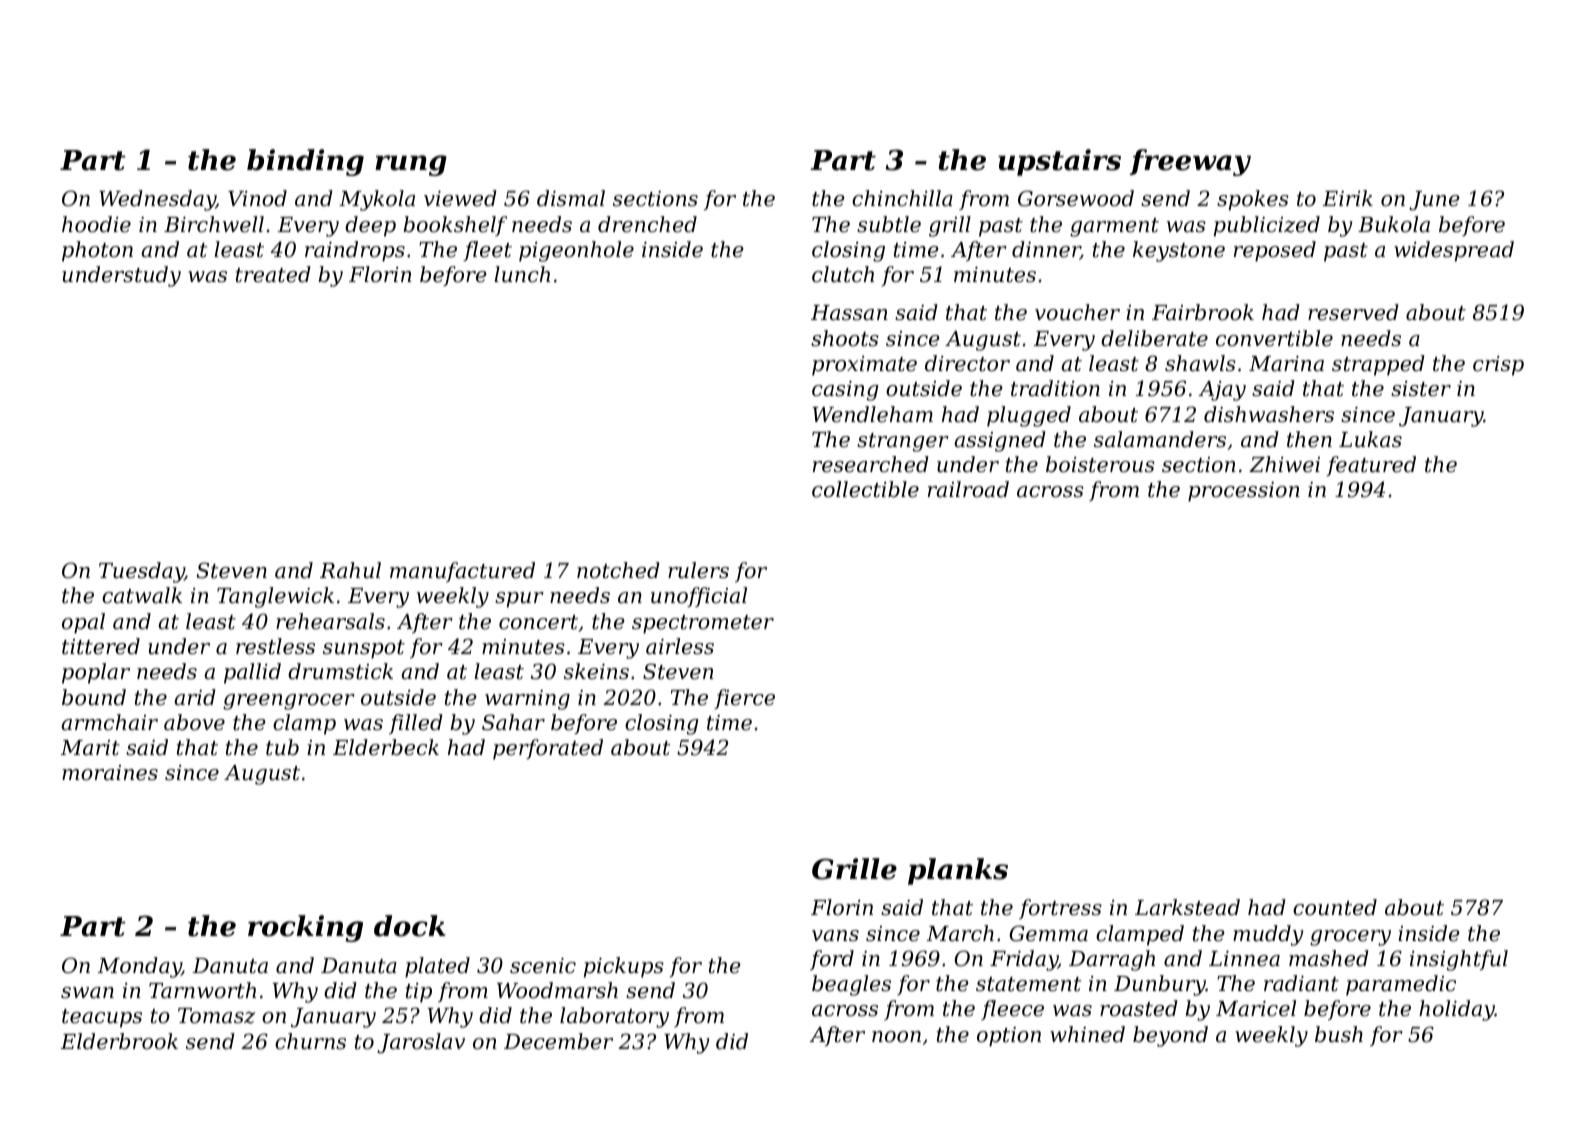 This document has height=1123, width=1588. What do you see at coordinates (110, 773) in the document?
I see `moraines` at bounding box center [110, 773].
